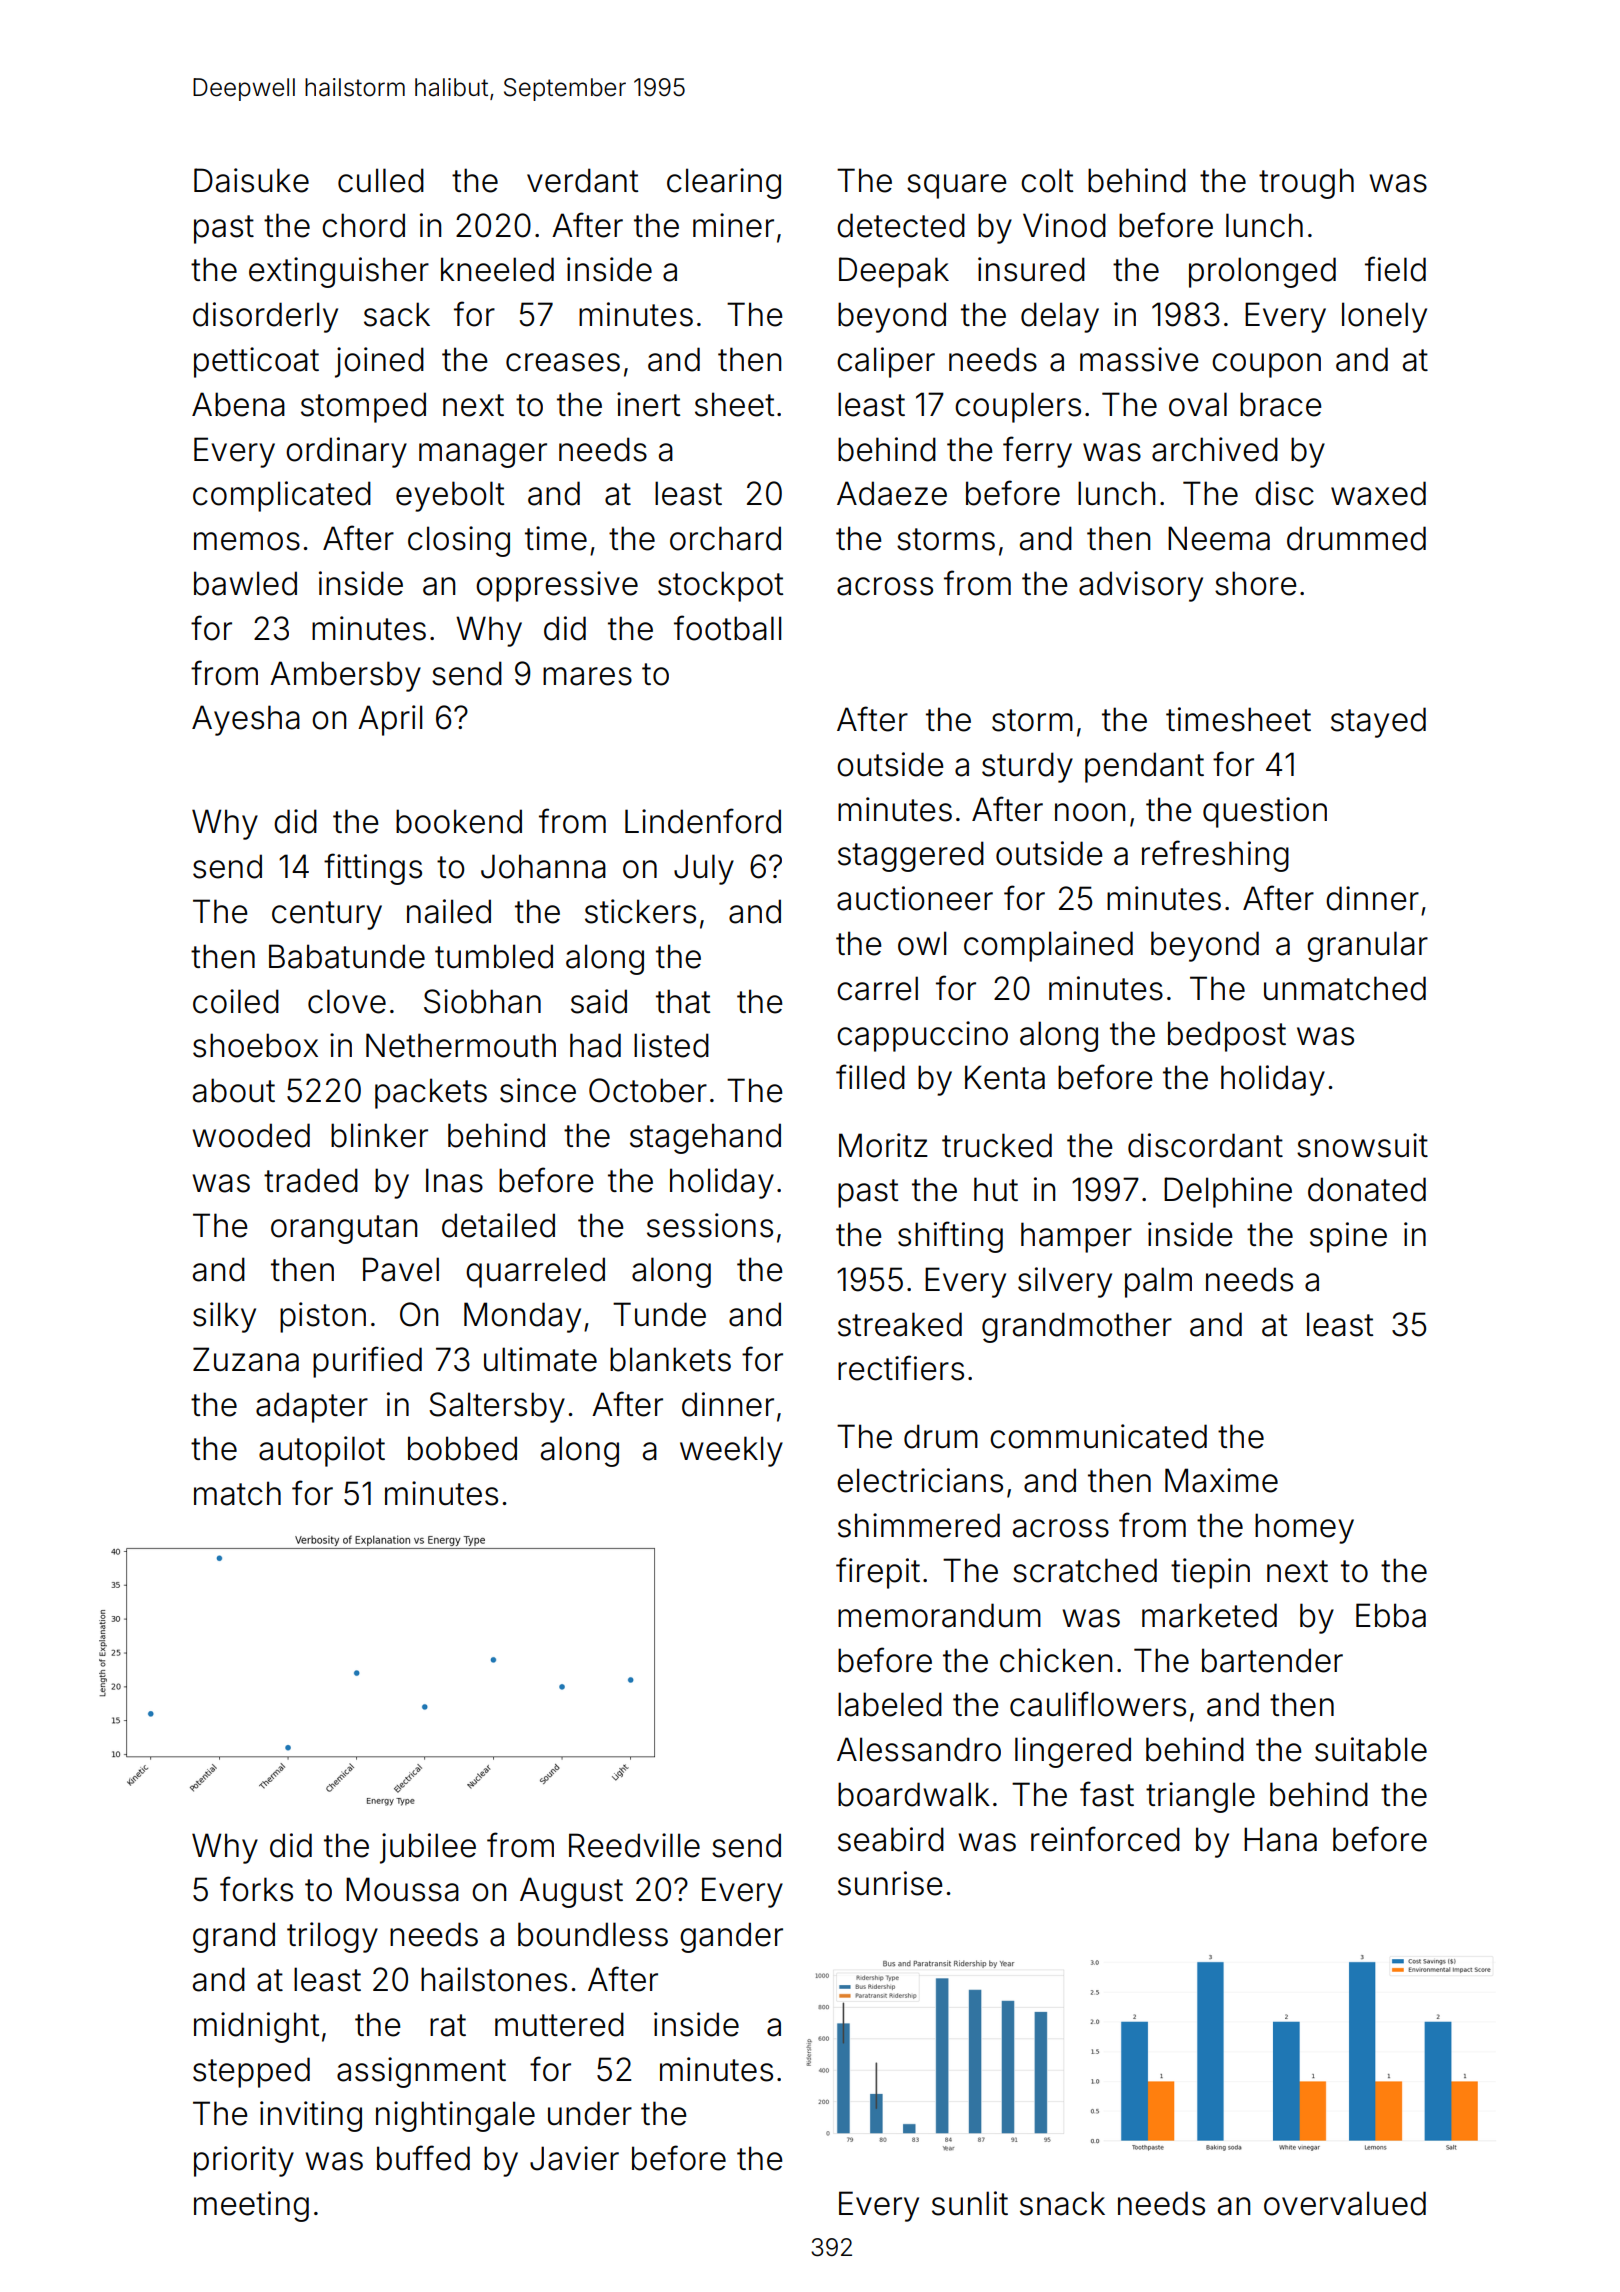 This page has width=1620, height=2292. Describe the element at coordinates (256, 1889) in the page. I see `forks` at that location.
